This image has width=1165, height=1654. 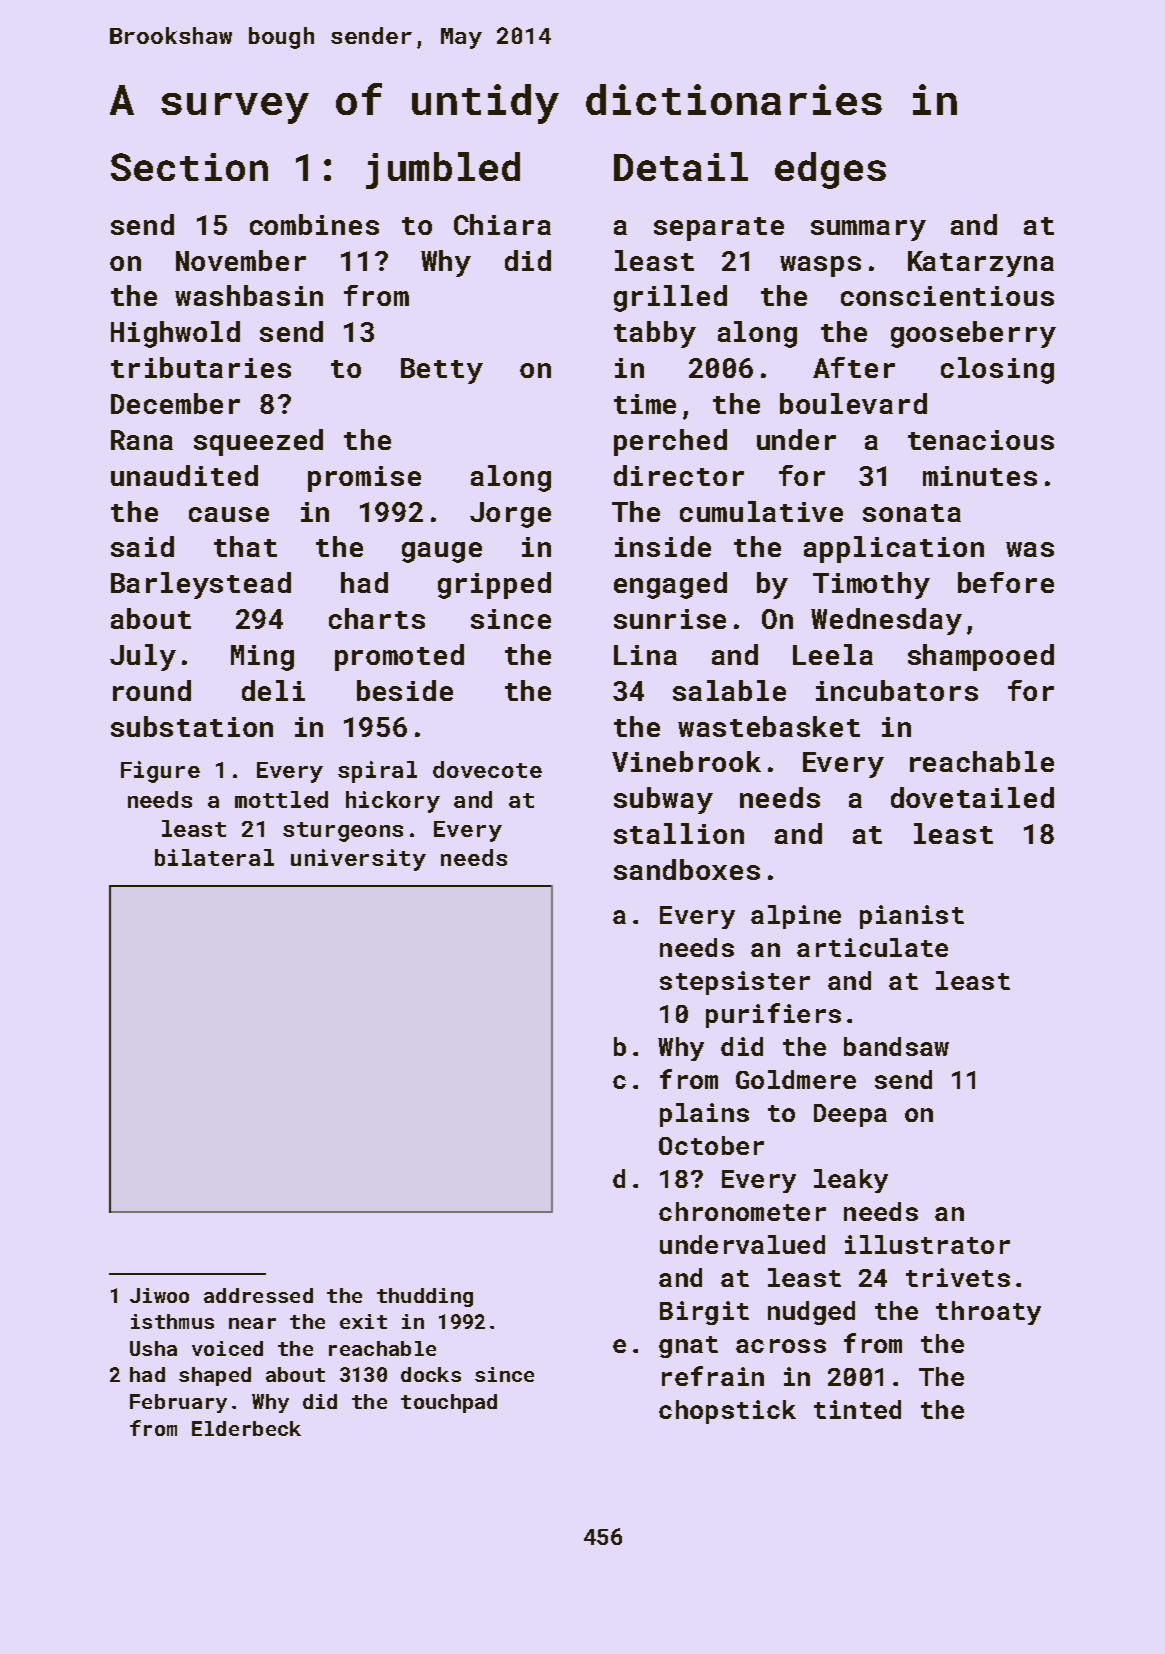 I want to click on beside, so click(x=405, y=690).
